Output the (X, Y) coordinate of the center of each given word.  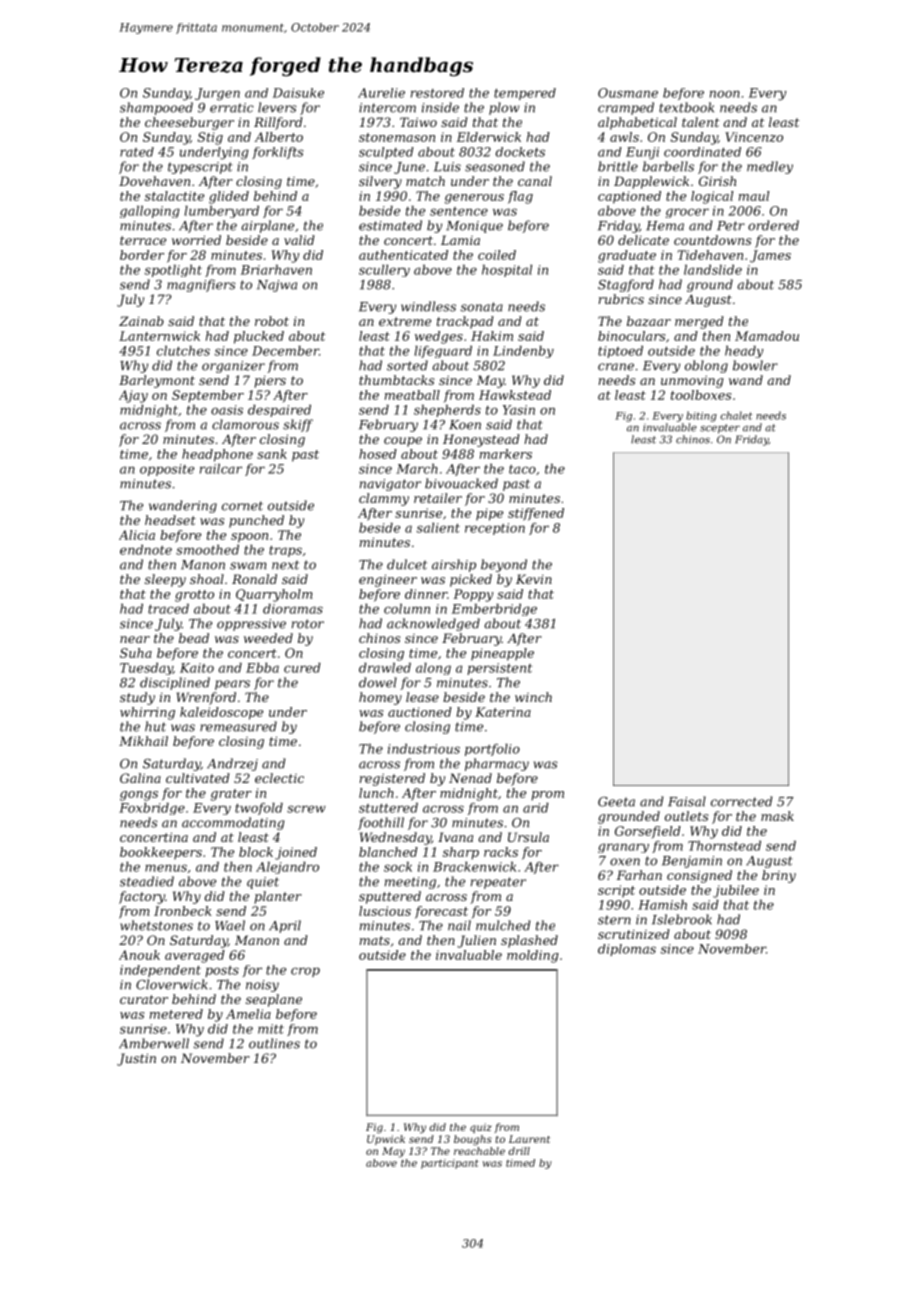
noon (725, 94)
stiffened (536, 514)
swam (248, 566)
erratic (232, 108)
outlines (274, 1043)
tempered (525, 94)
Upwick (386, 1140)
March (417, 469)
